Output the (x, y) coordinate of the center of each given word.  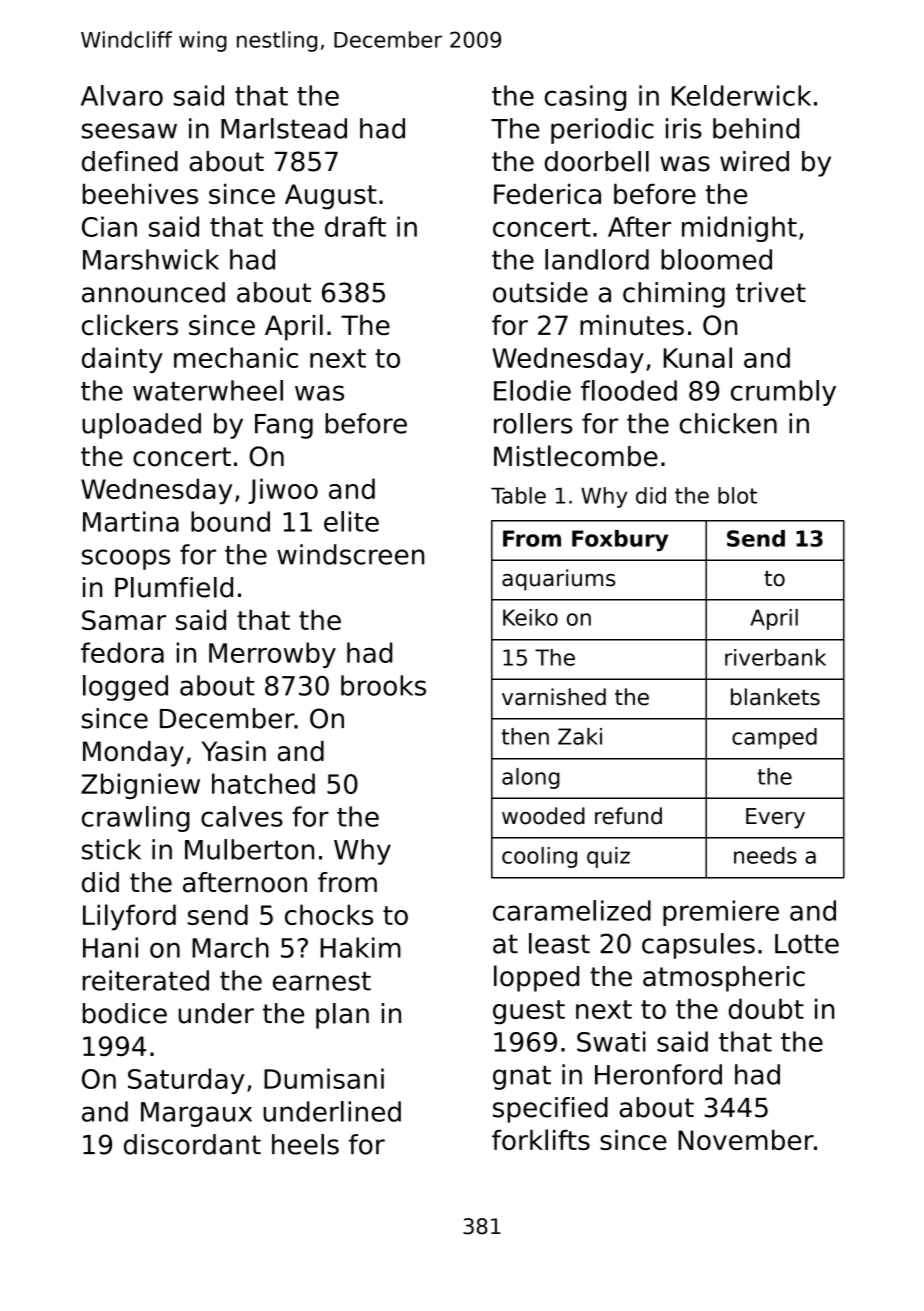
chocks (329, 914)
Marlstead (284, 128)
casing (585, 98)
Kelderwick (741, 95)
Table (518, 495)
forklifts (541, 1139)
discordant (192, 1144)
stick (111, 849)
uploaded (141, 426)
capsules (698, 946)
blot (737, 495)
